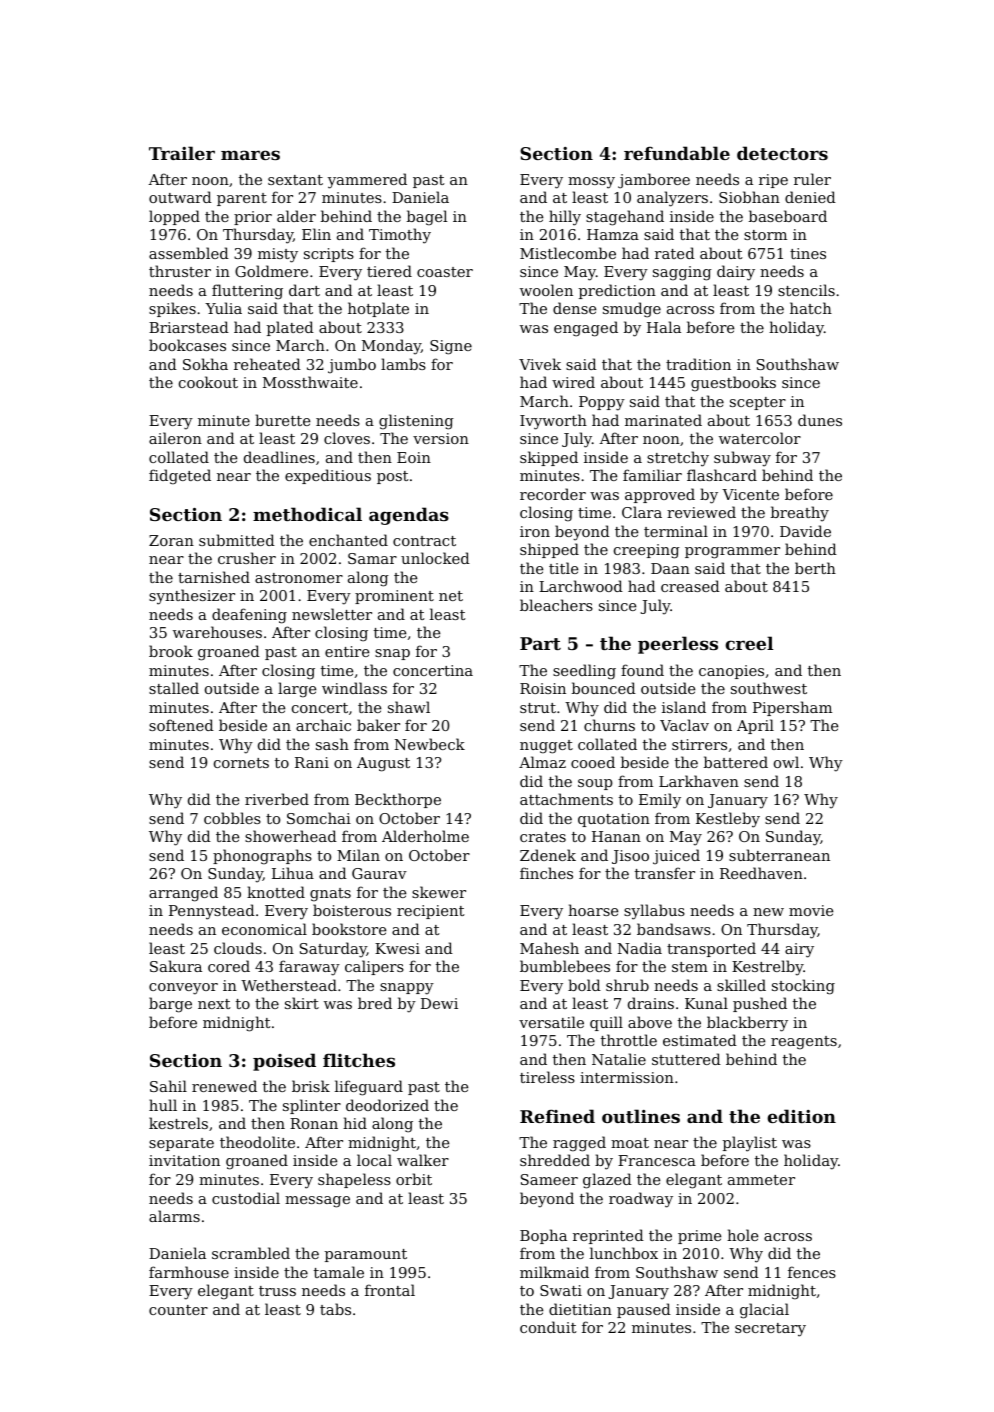  What do you see at coordinates (168, 1086) in the image?
I see `Sahil` at bounding box center [168, 1086].
